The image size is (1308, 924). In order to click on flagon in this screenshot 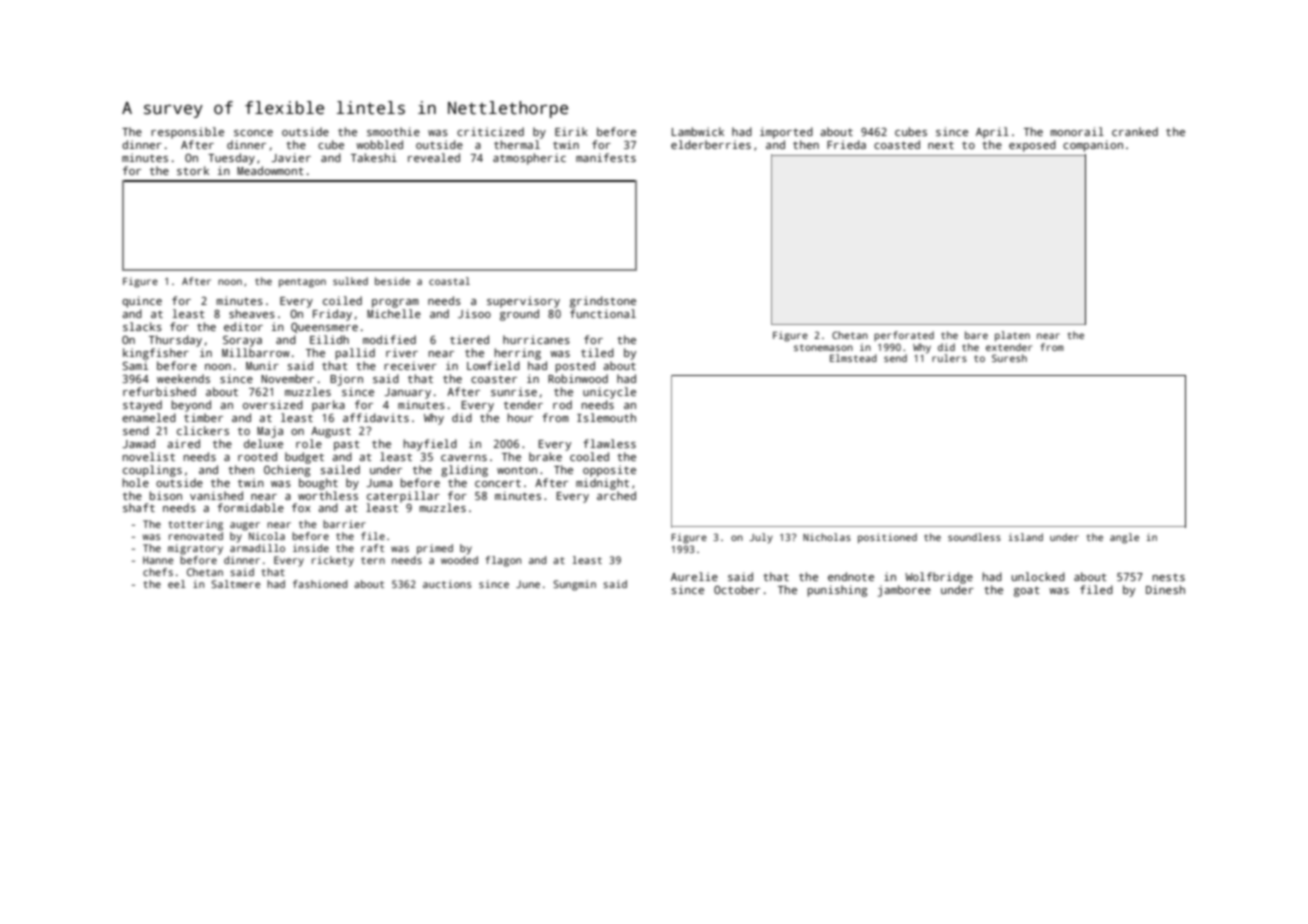, I will do `click(503, 561)`.
